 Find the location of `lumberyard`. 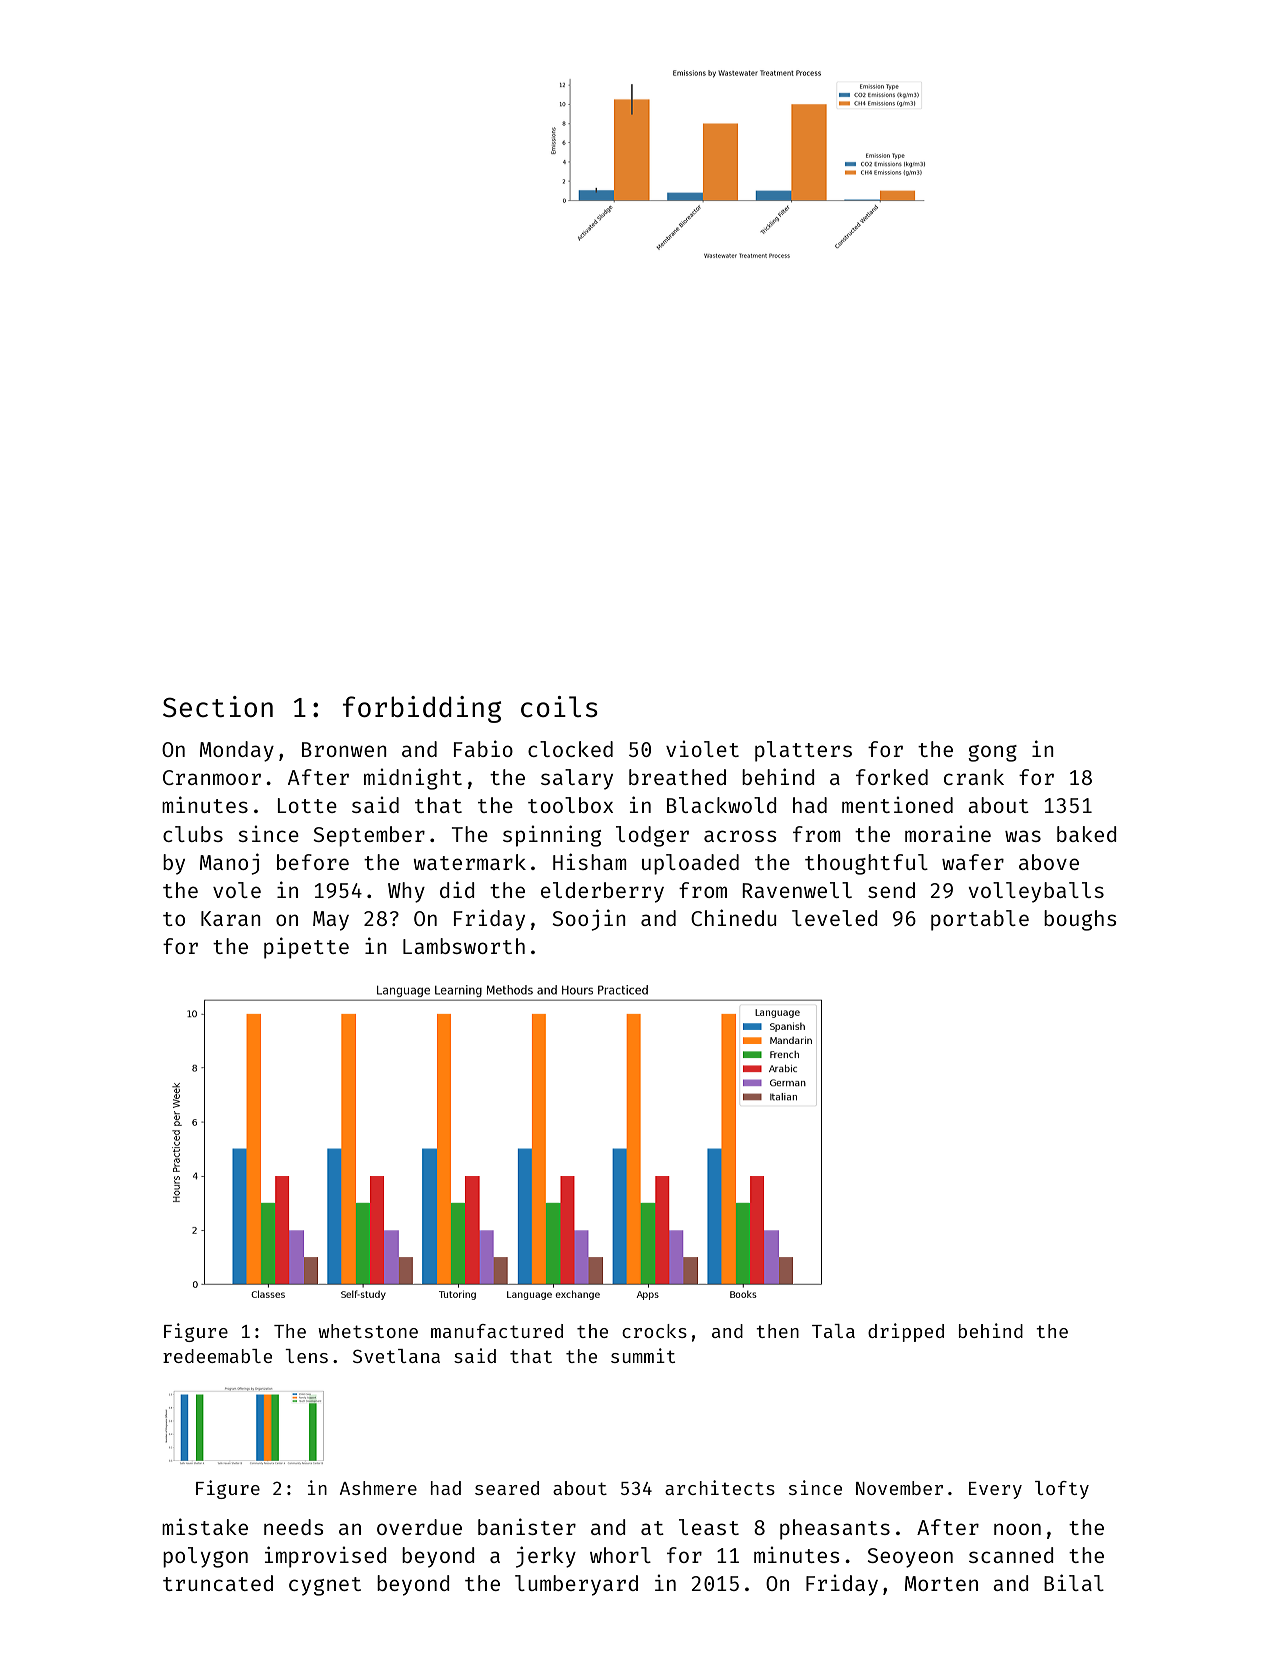

lumberyard is located at coordinates (576, 1585).
